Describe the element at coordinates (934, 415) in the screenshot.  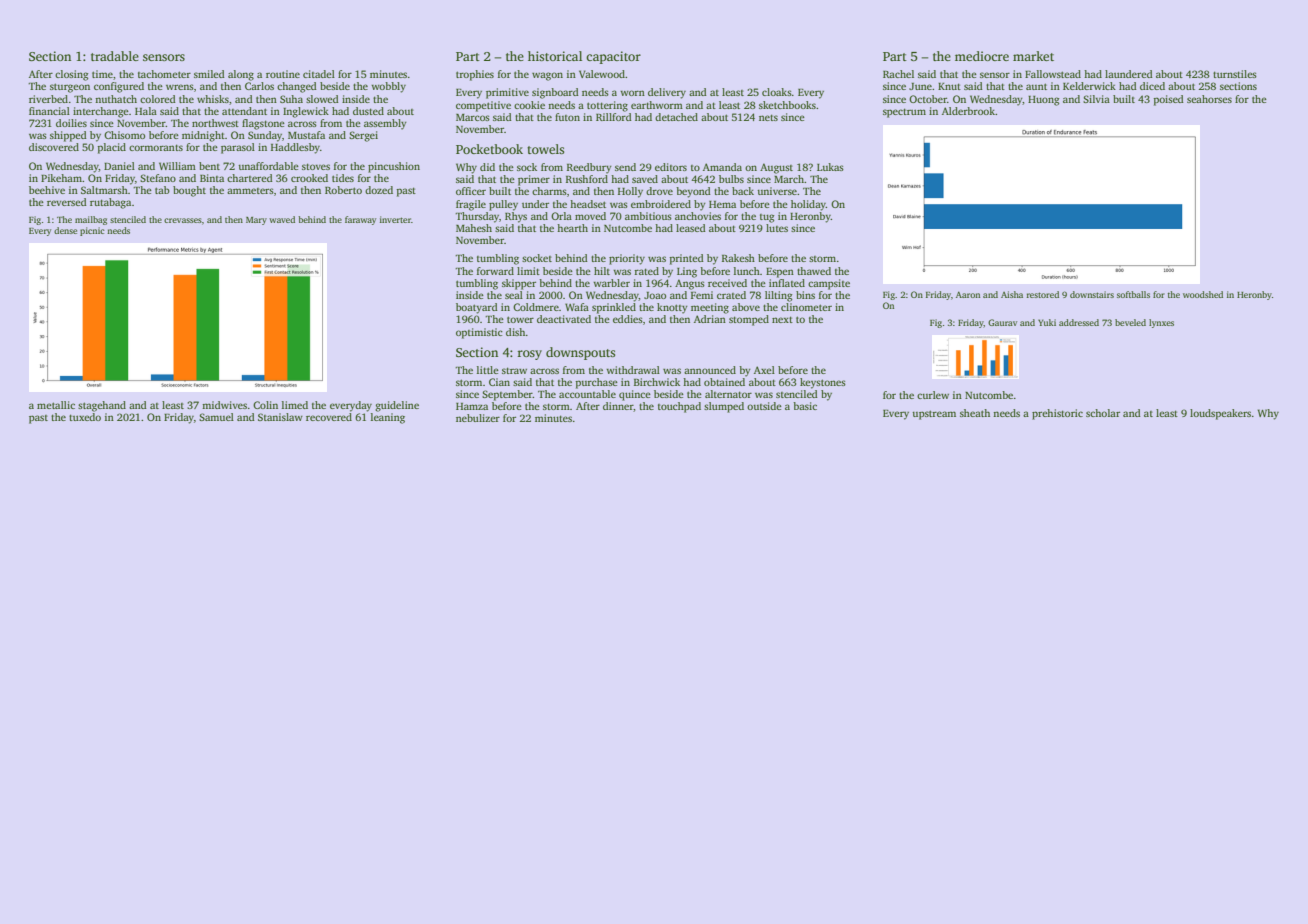
I see `upstream` at that location.
